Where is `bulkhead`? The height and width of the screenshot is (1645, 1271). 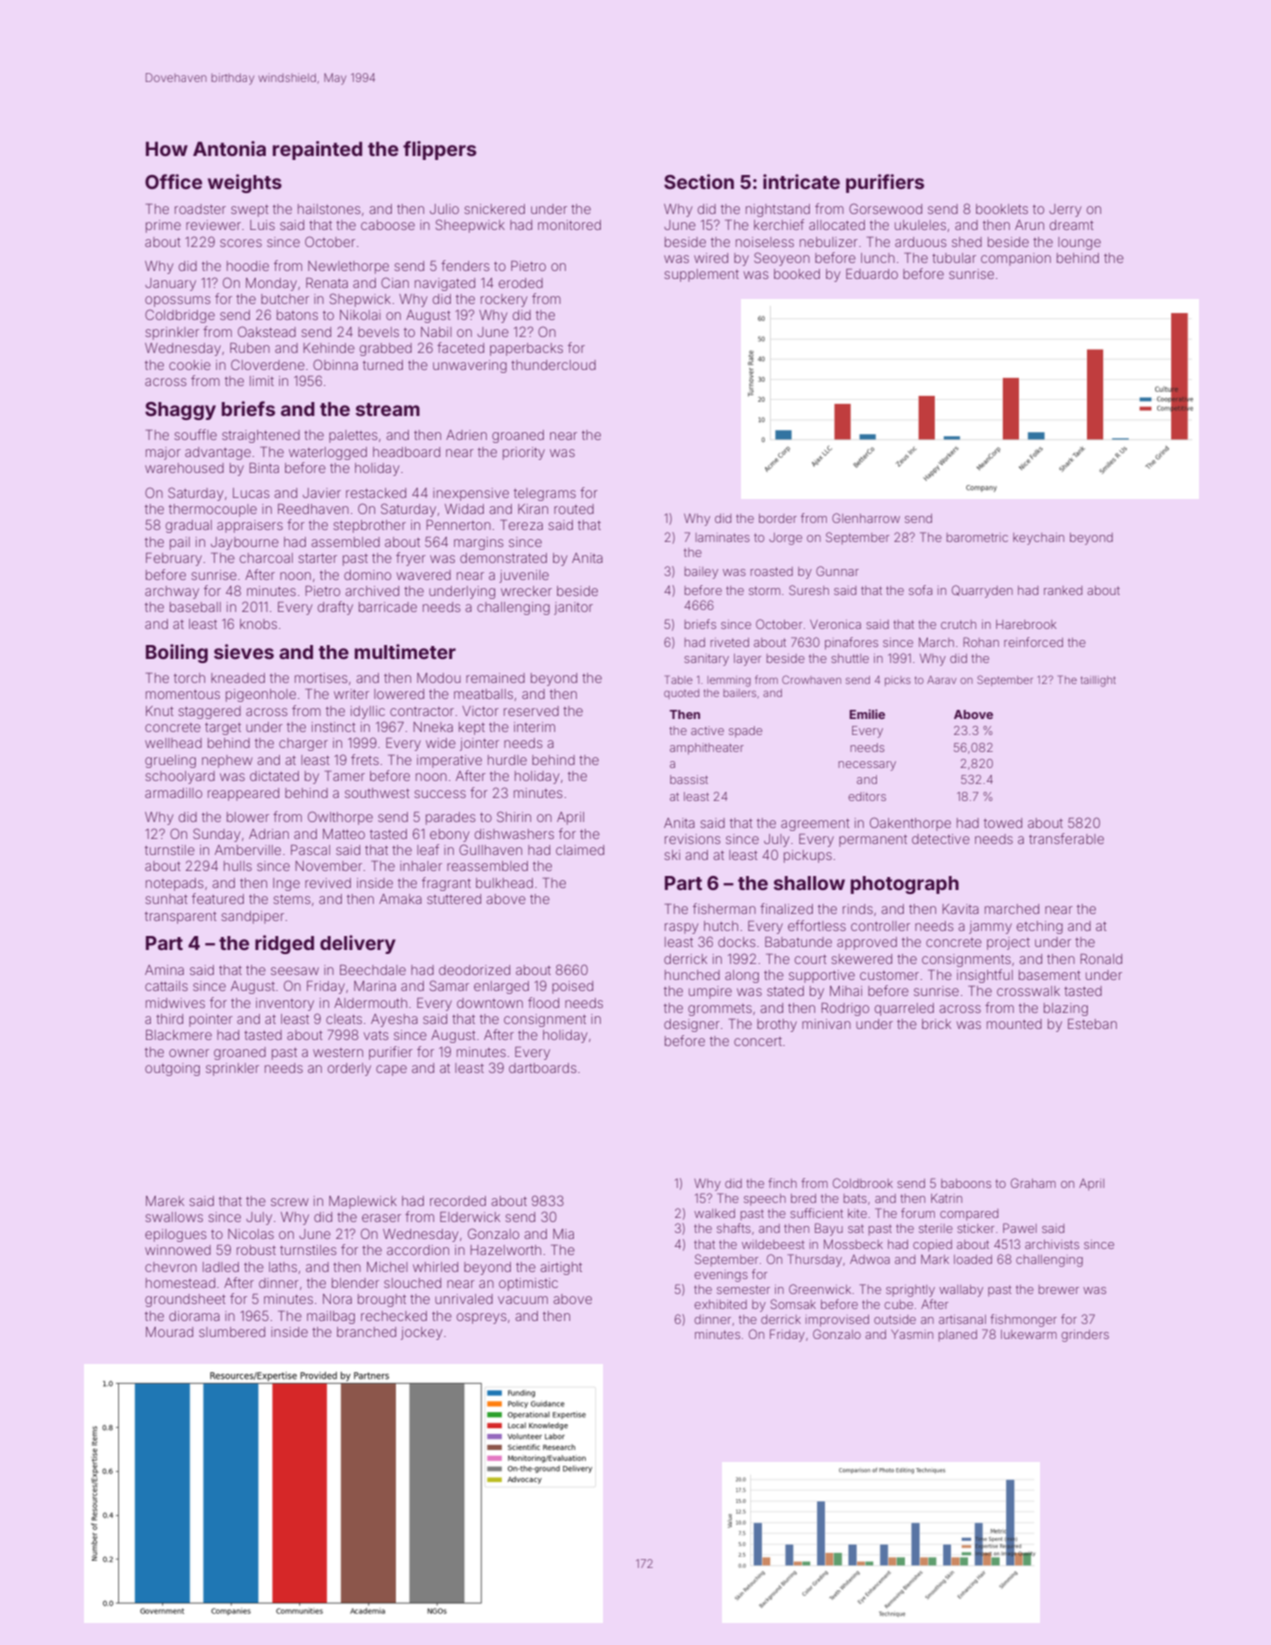
bulkhead is located at coordinates (504, 883).
